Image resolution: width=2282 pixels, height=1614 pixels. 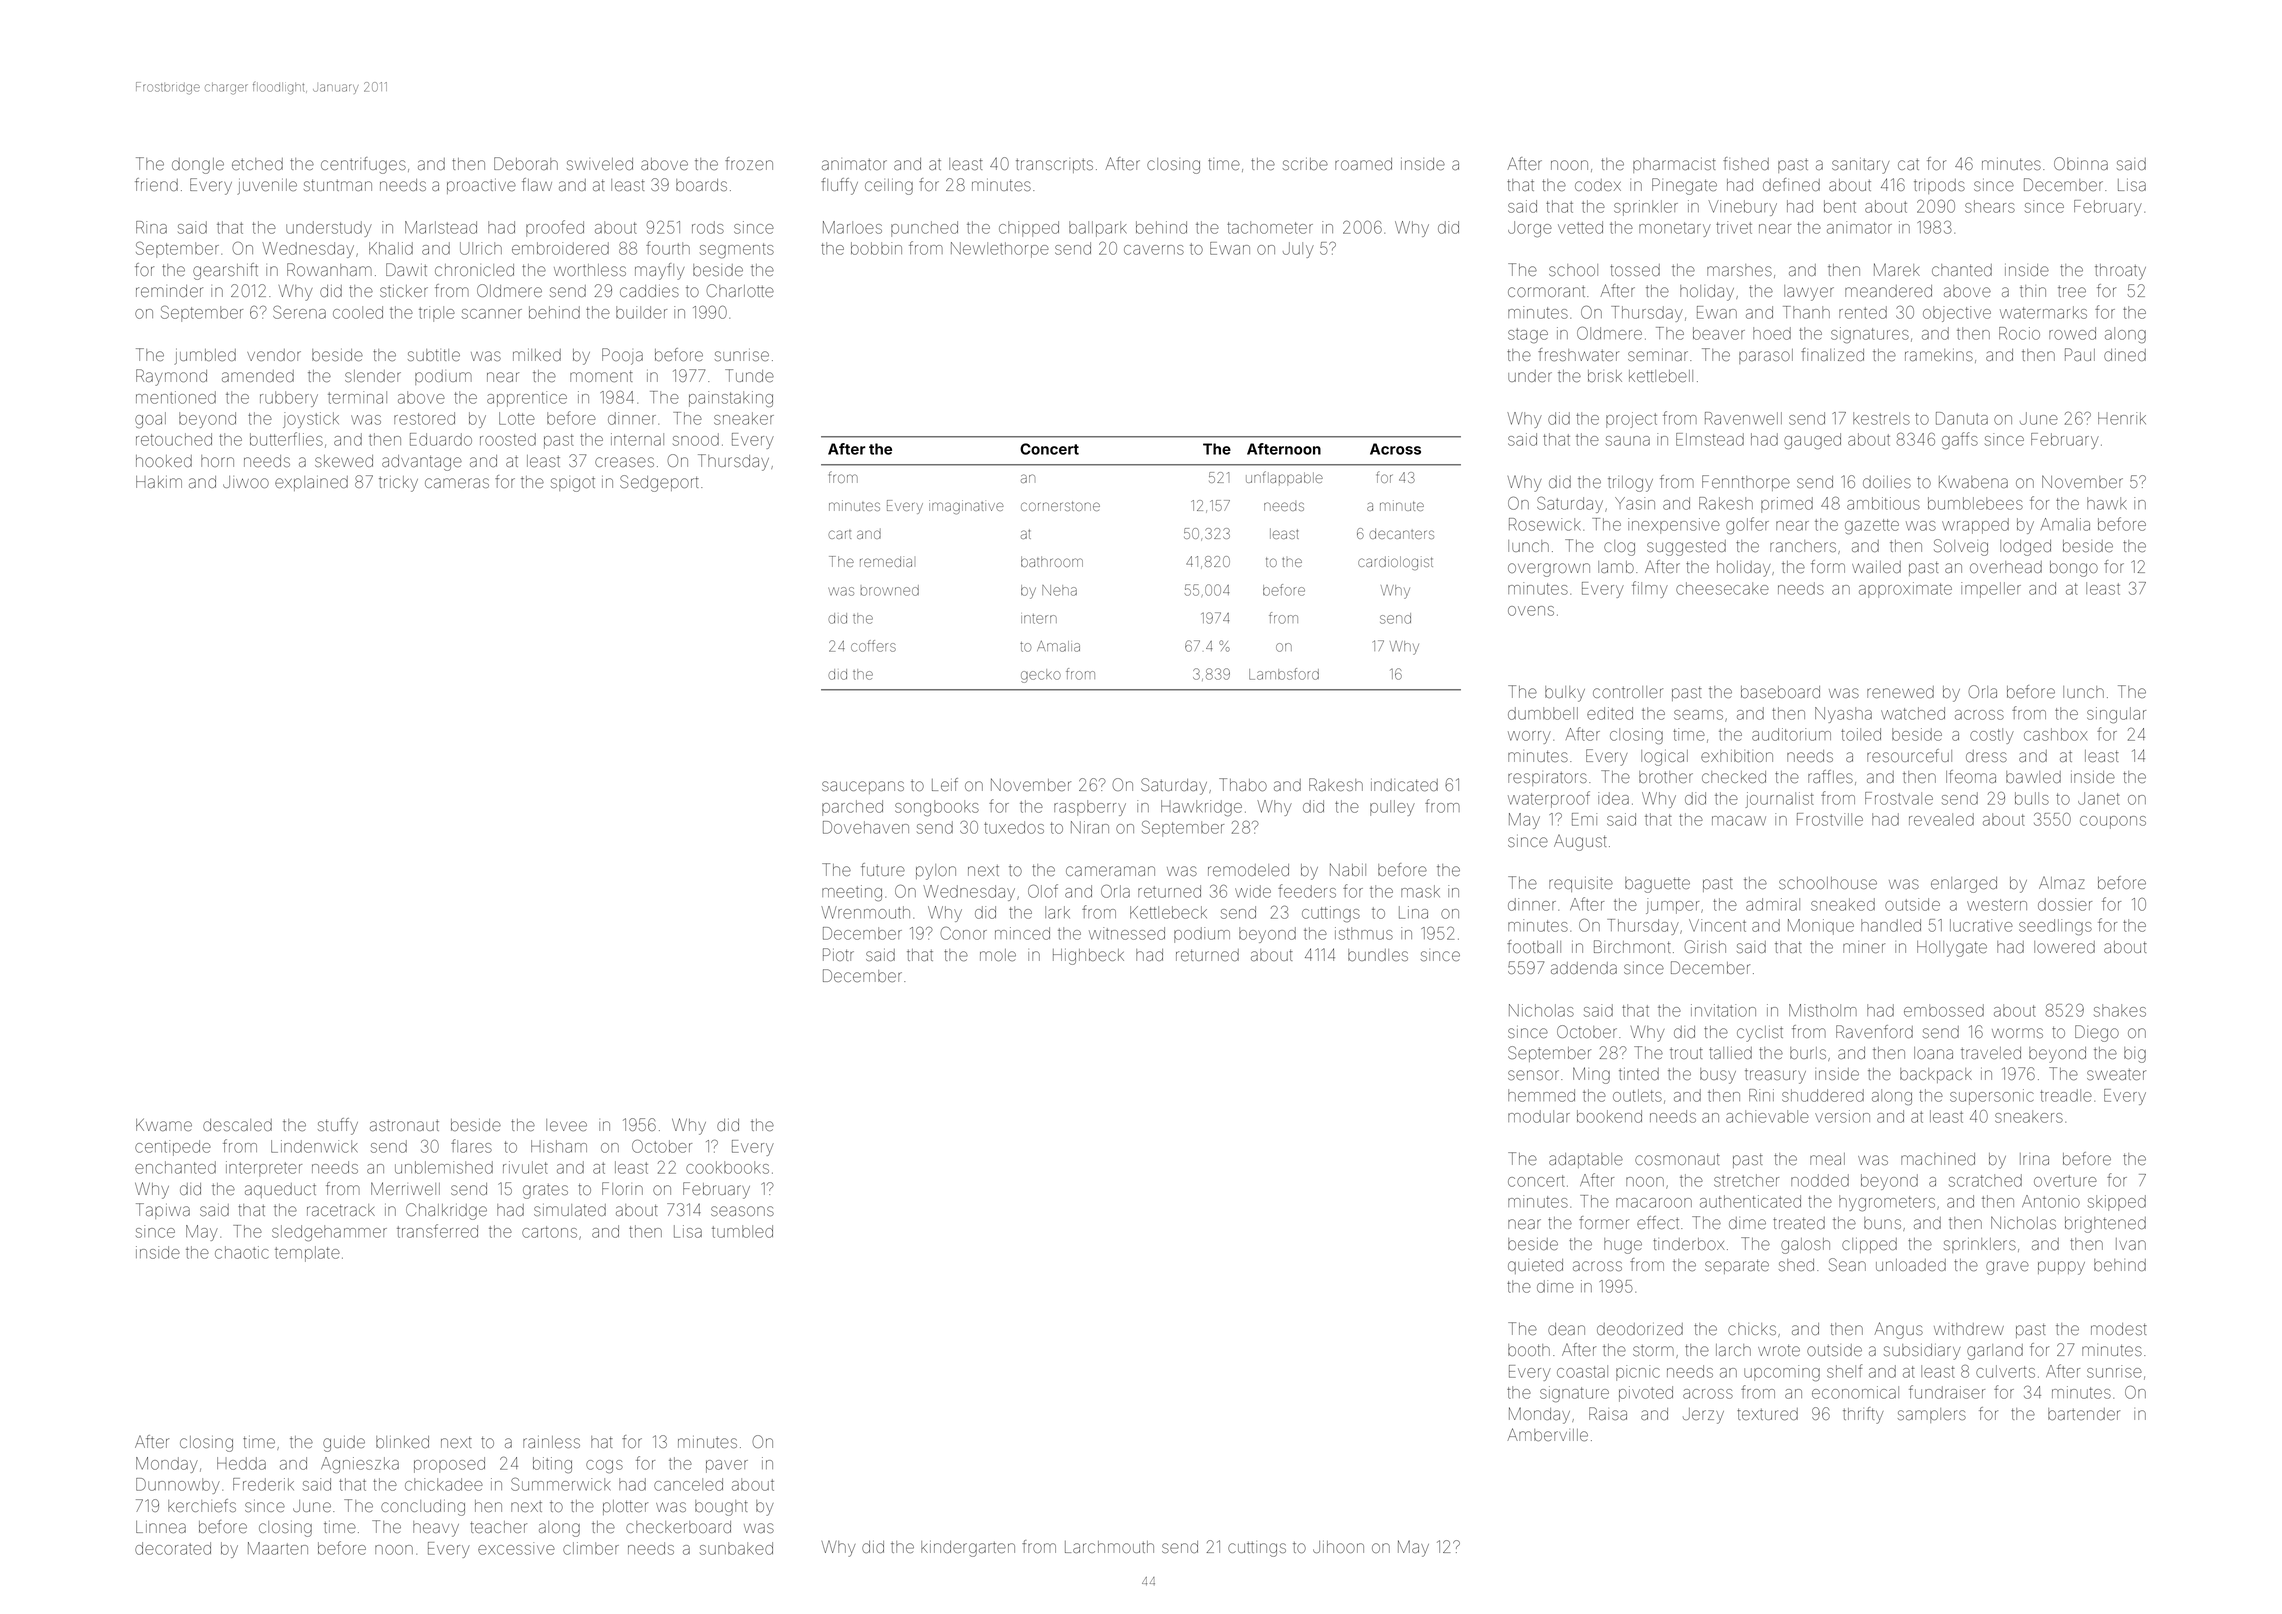 I want to click on coastal, so click(x=1582, y=1371).
